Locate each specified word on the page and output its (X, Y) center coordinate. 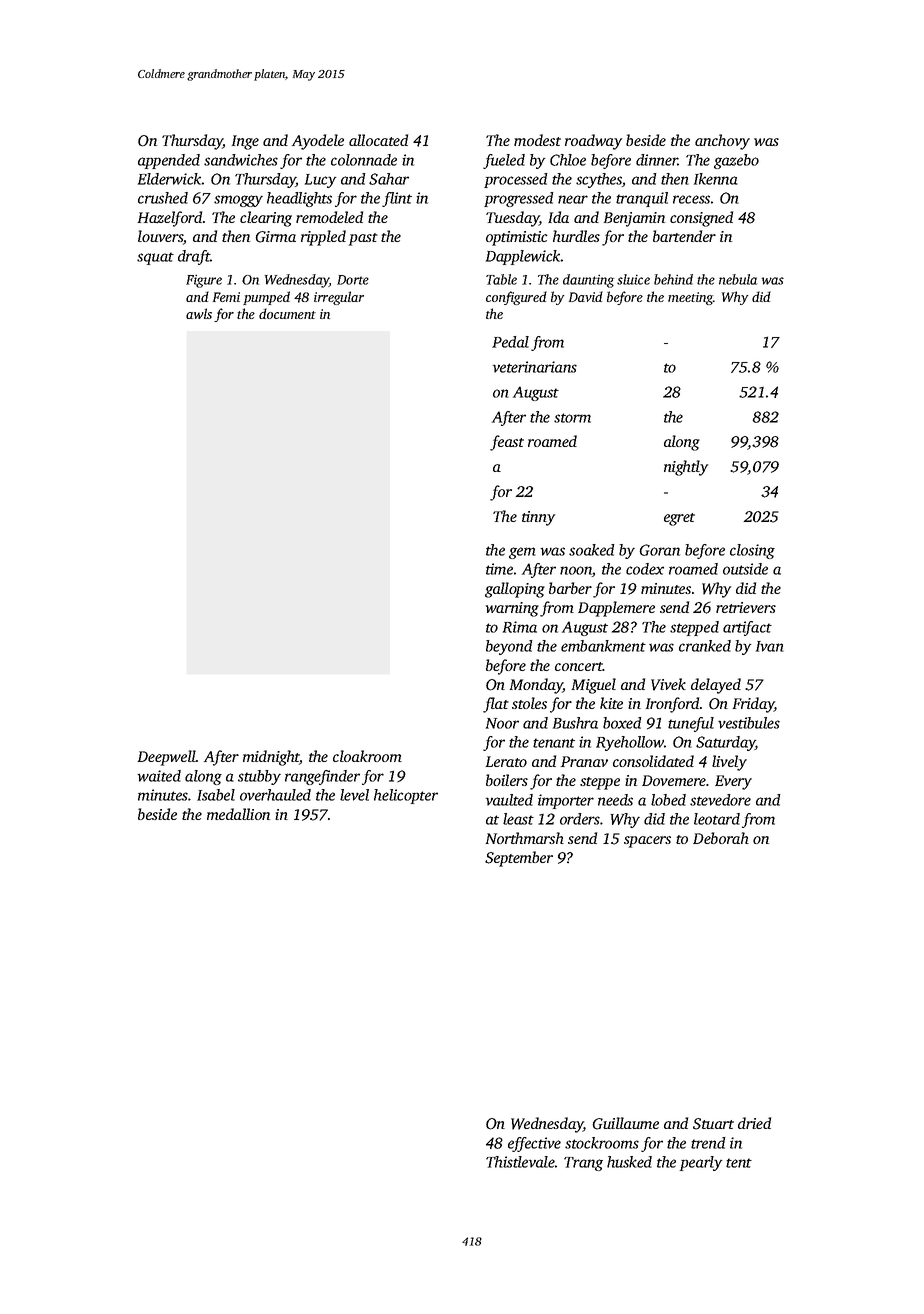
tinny (538, 518)
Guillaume (626, 1123)
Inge (245, 142)
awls (199, 313)
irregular (339, 298)
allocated (378, 140)
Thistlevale (520, 1162)
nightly (686, 468)
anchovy (722, 142)
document (287, 313)
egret (679, 519)
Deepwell (167, 758)
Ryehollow (630, 743)
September (519, 859)
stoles (529, 703)
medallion (238, 814)
